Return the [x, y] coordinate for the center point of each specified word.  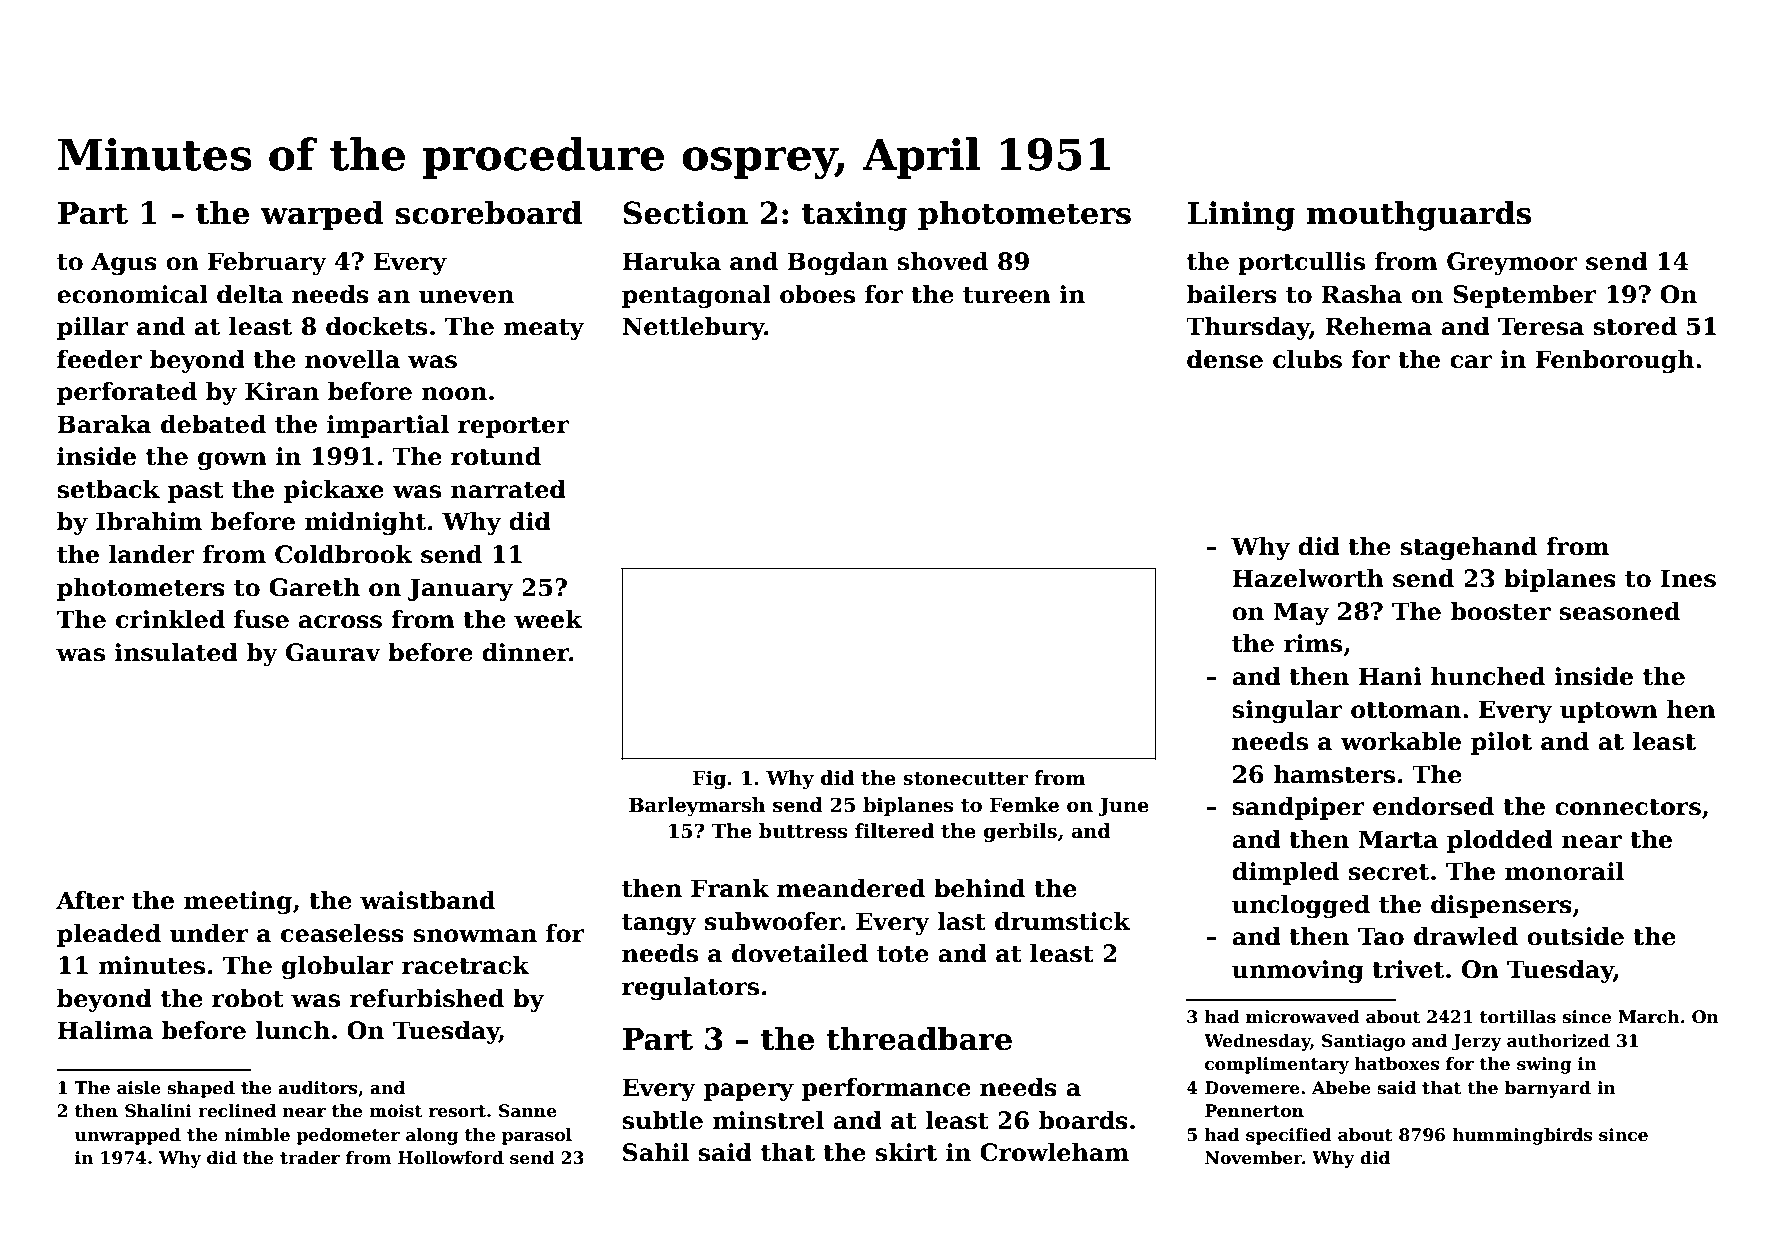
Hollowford [451, 1158]
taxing [854, 216]
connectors [1628, 807]
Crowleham [1054, 1152]
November [1253, 1158]
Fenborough [1614, 361]
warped [321, 215]
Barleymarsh [697, 806]
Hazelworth [1308, 578]
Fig [709, 779]
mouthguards [1419, 216]
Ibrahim [149, 521]
